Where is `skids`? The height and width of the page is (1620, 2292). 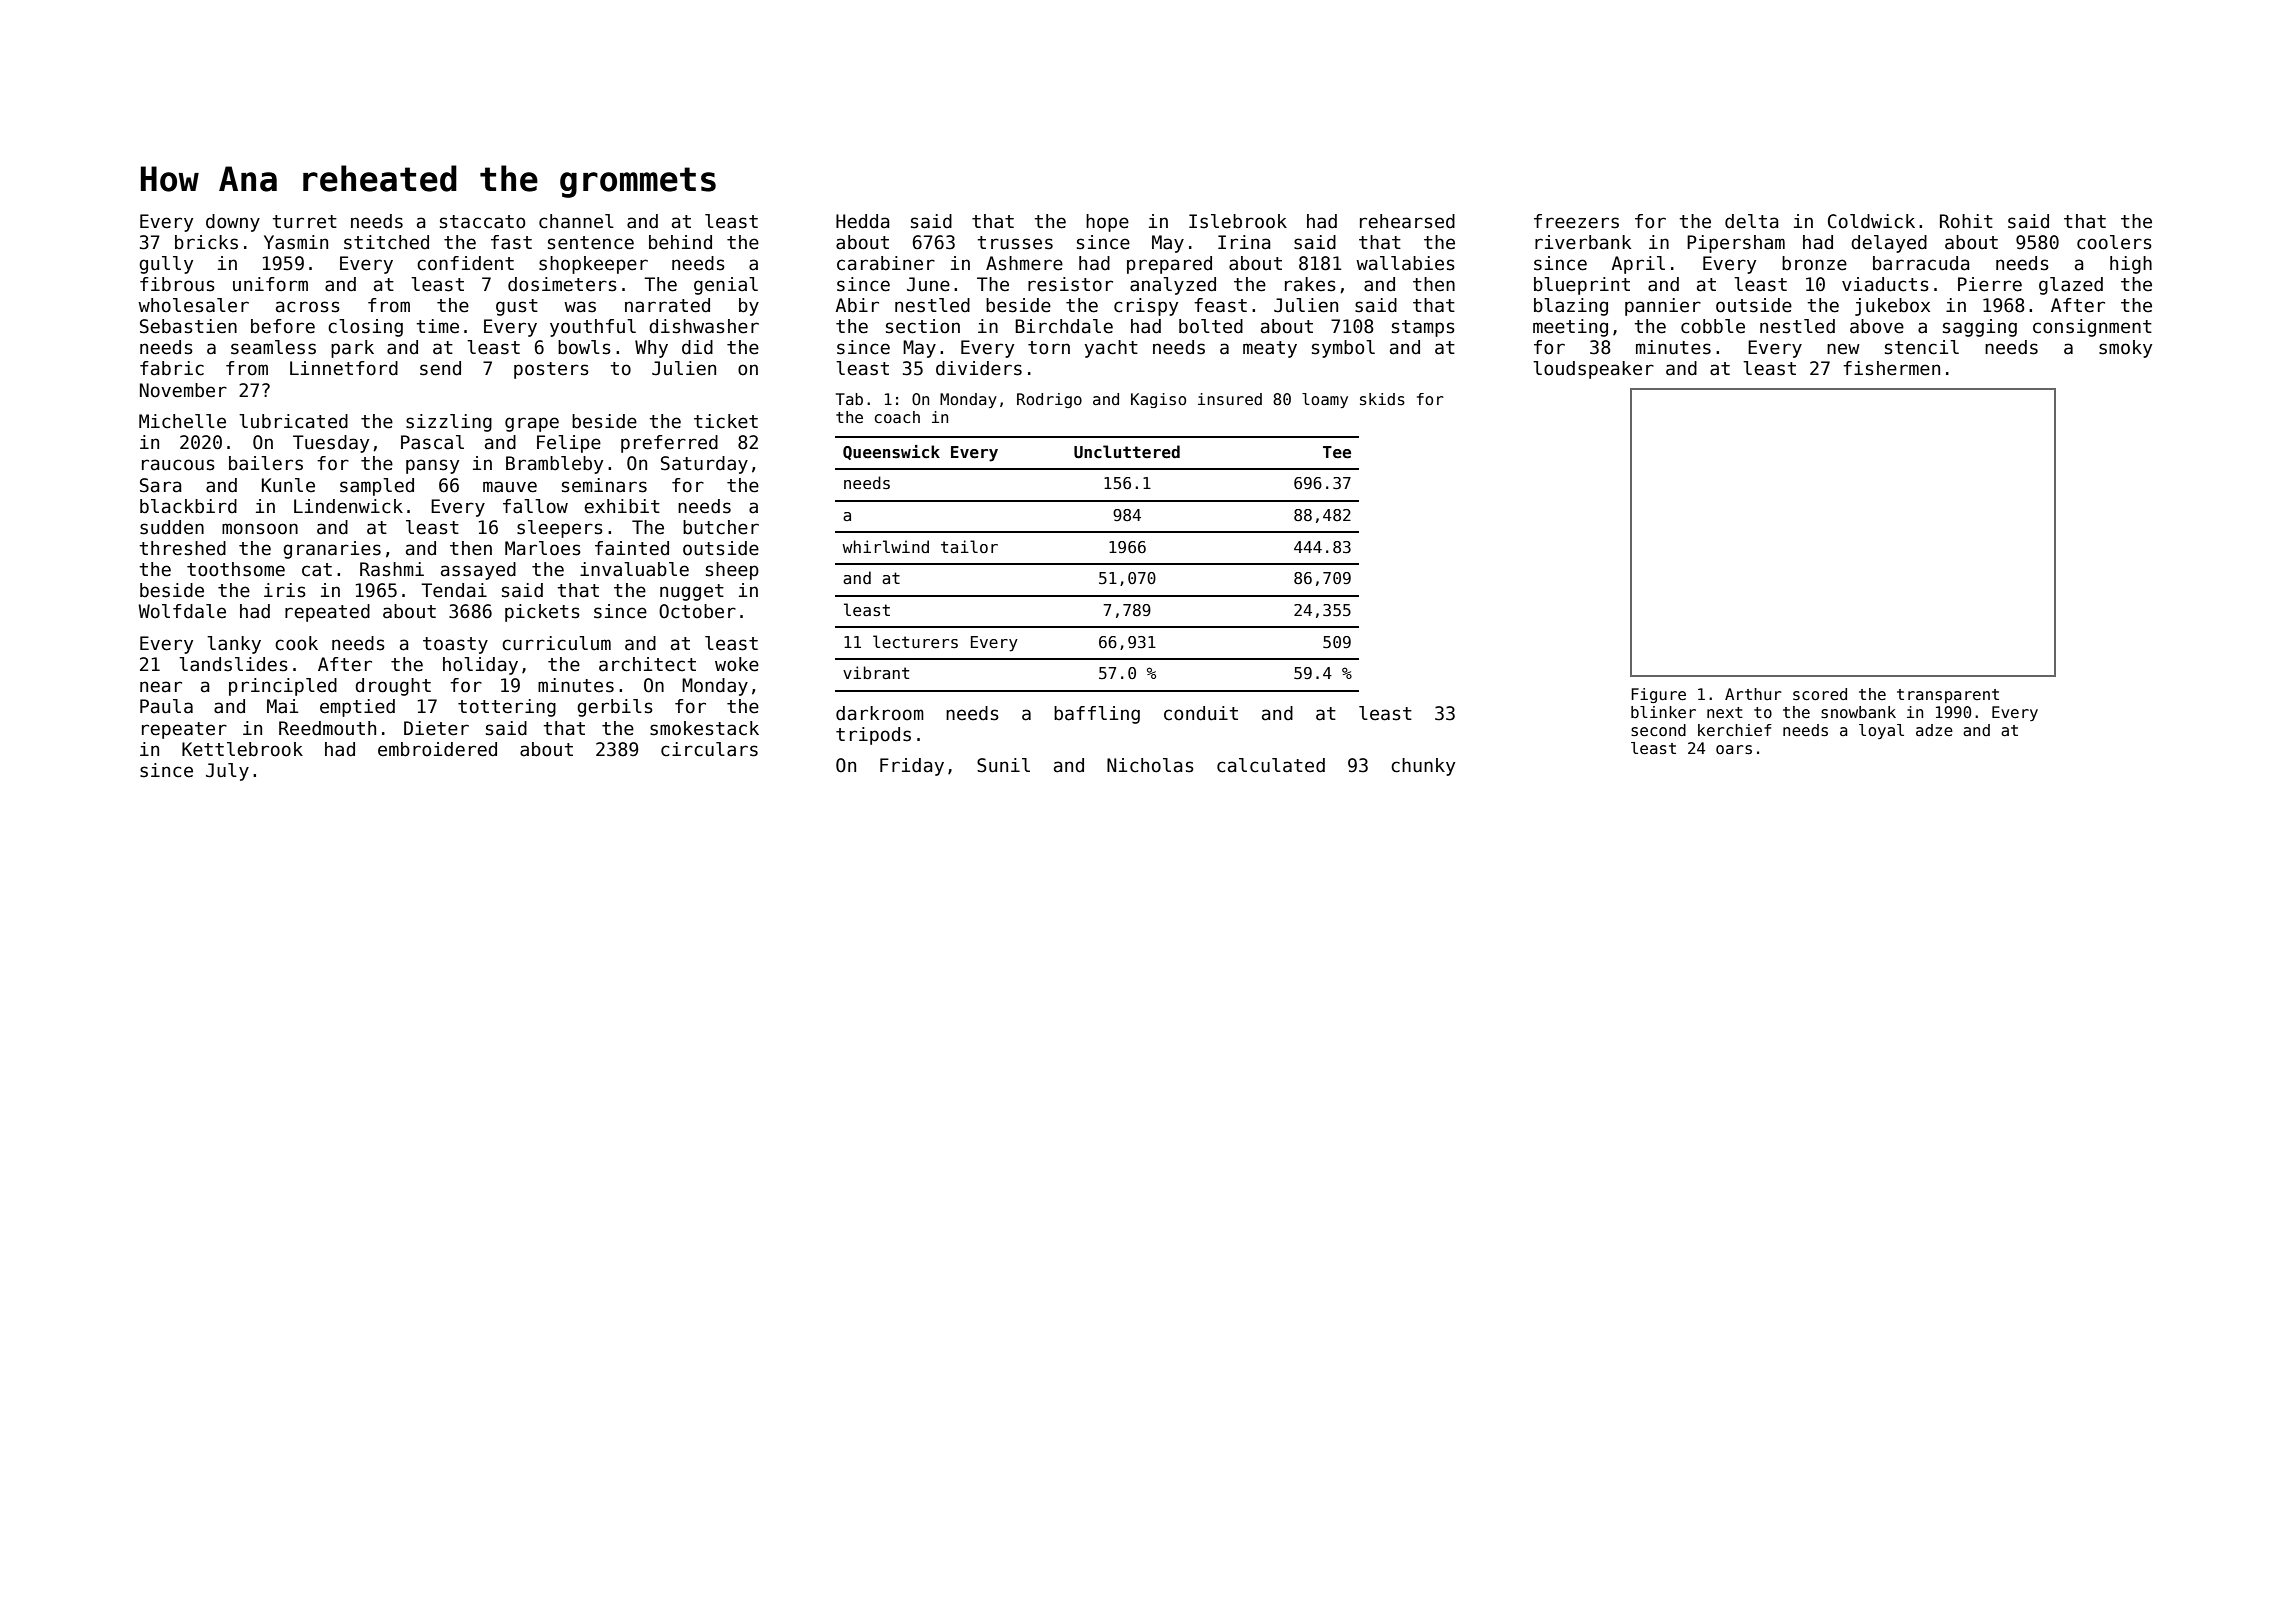
skids is located at coordinates (1382, 399).
